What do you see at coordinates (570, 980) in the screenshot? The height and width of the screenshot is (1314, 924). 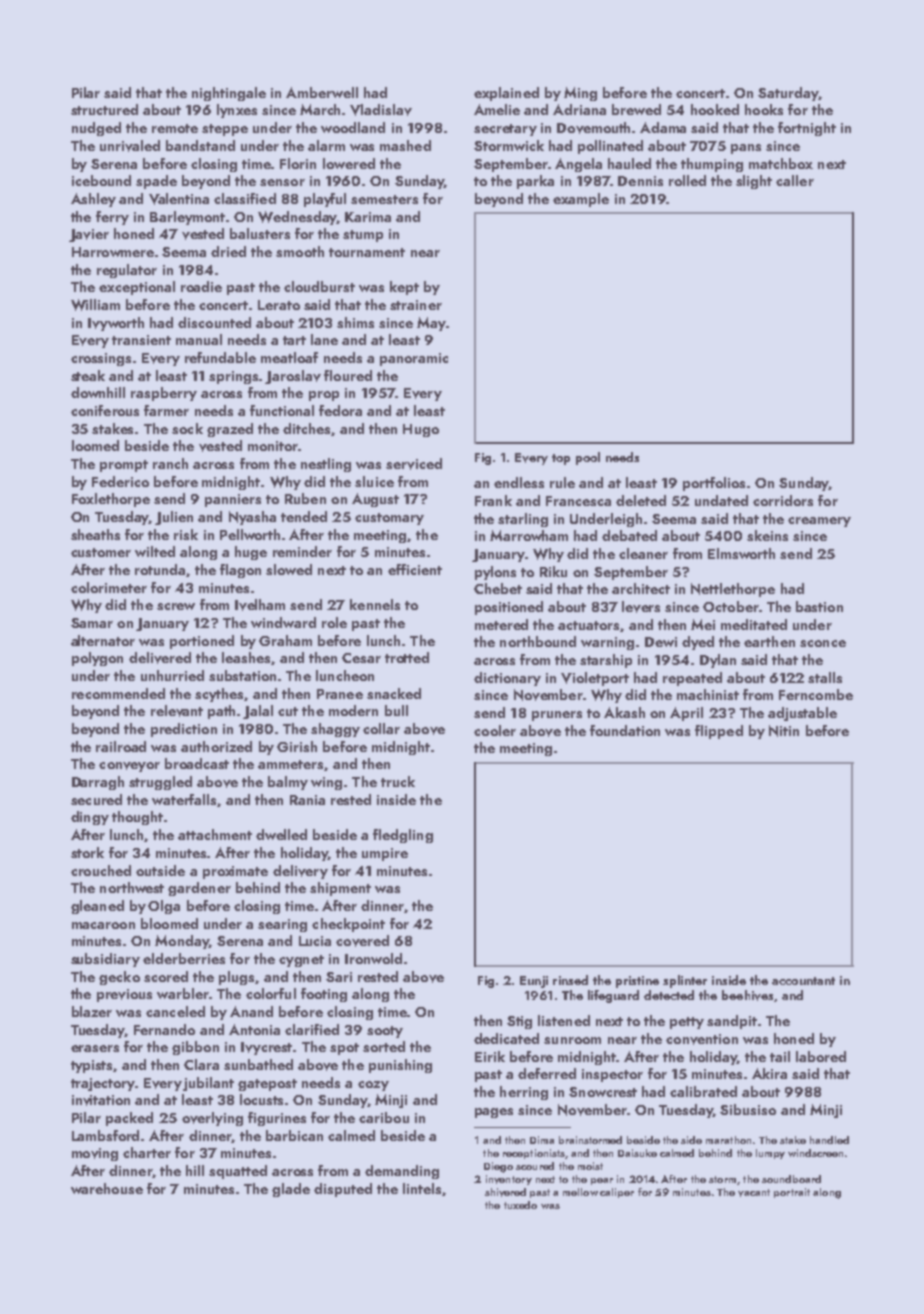 I see `rinsed` at bounding box center [570, 980].
